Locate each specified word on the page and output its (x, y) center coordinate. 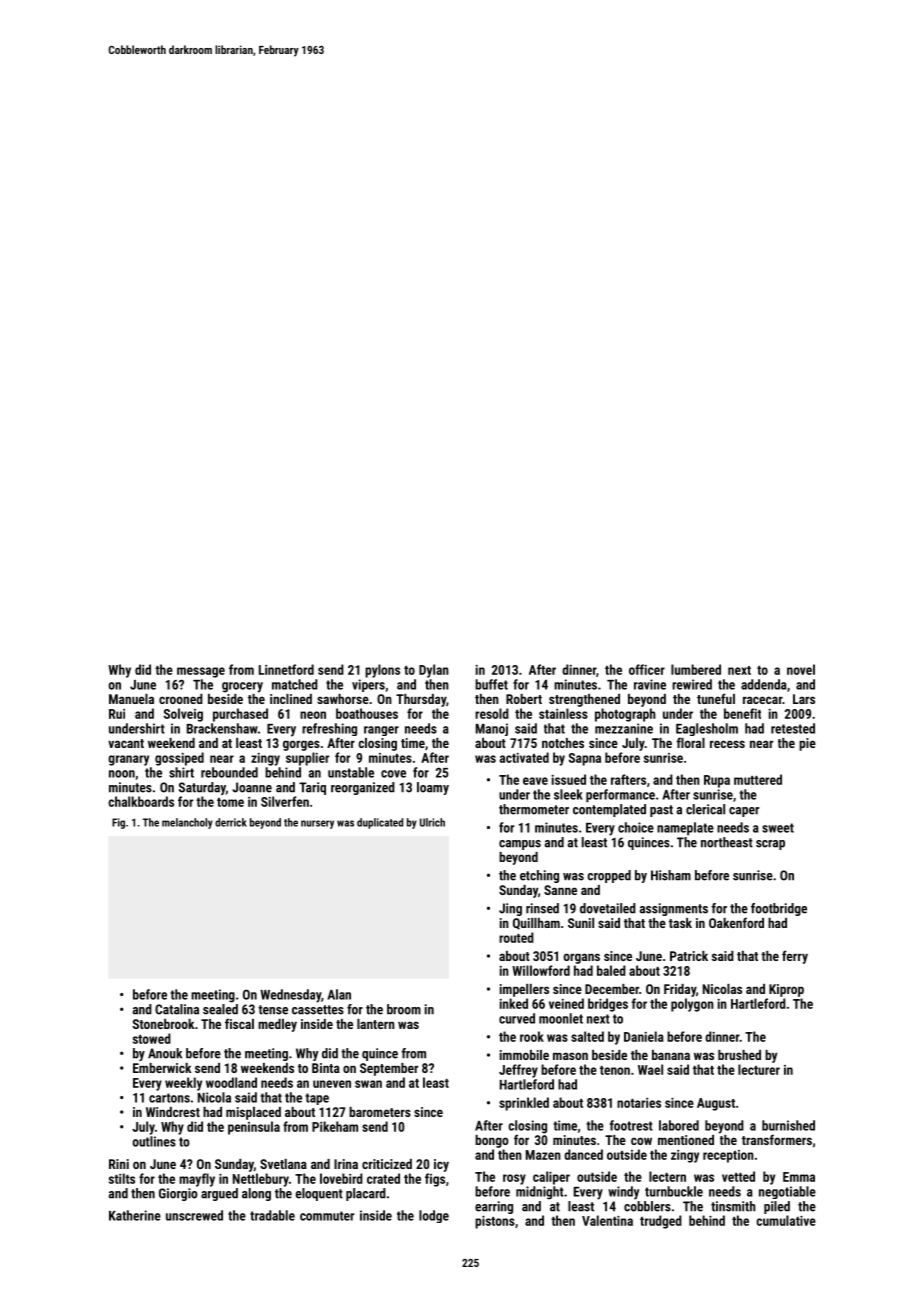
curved (517, 1018)
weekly (183, 1084)
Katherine (135, 1215)
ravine (650, 684)
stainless (563, 713)
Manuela (131, 699)
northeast (727, 842)
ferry (795, 957)
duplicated (380, 823)
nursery (317, 824)
